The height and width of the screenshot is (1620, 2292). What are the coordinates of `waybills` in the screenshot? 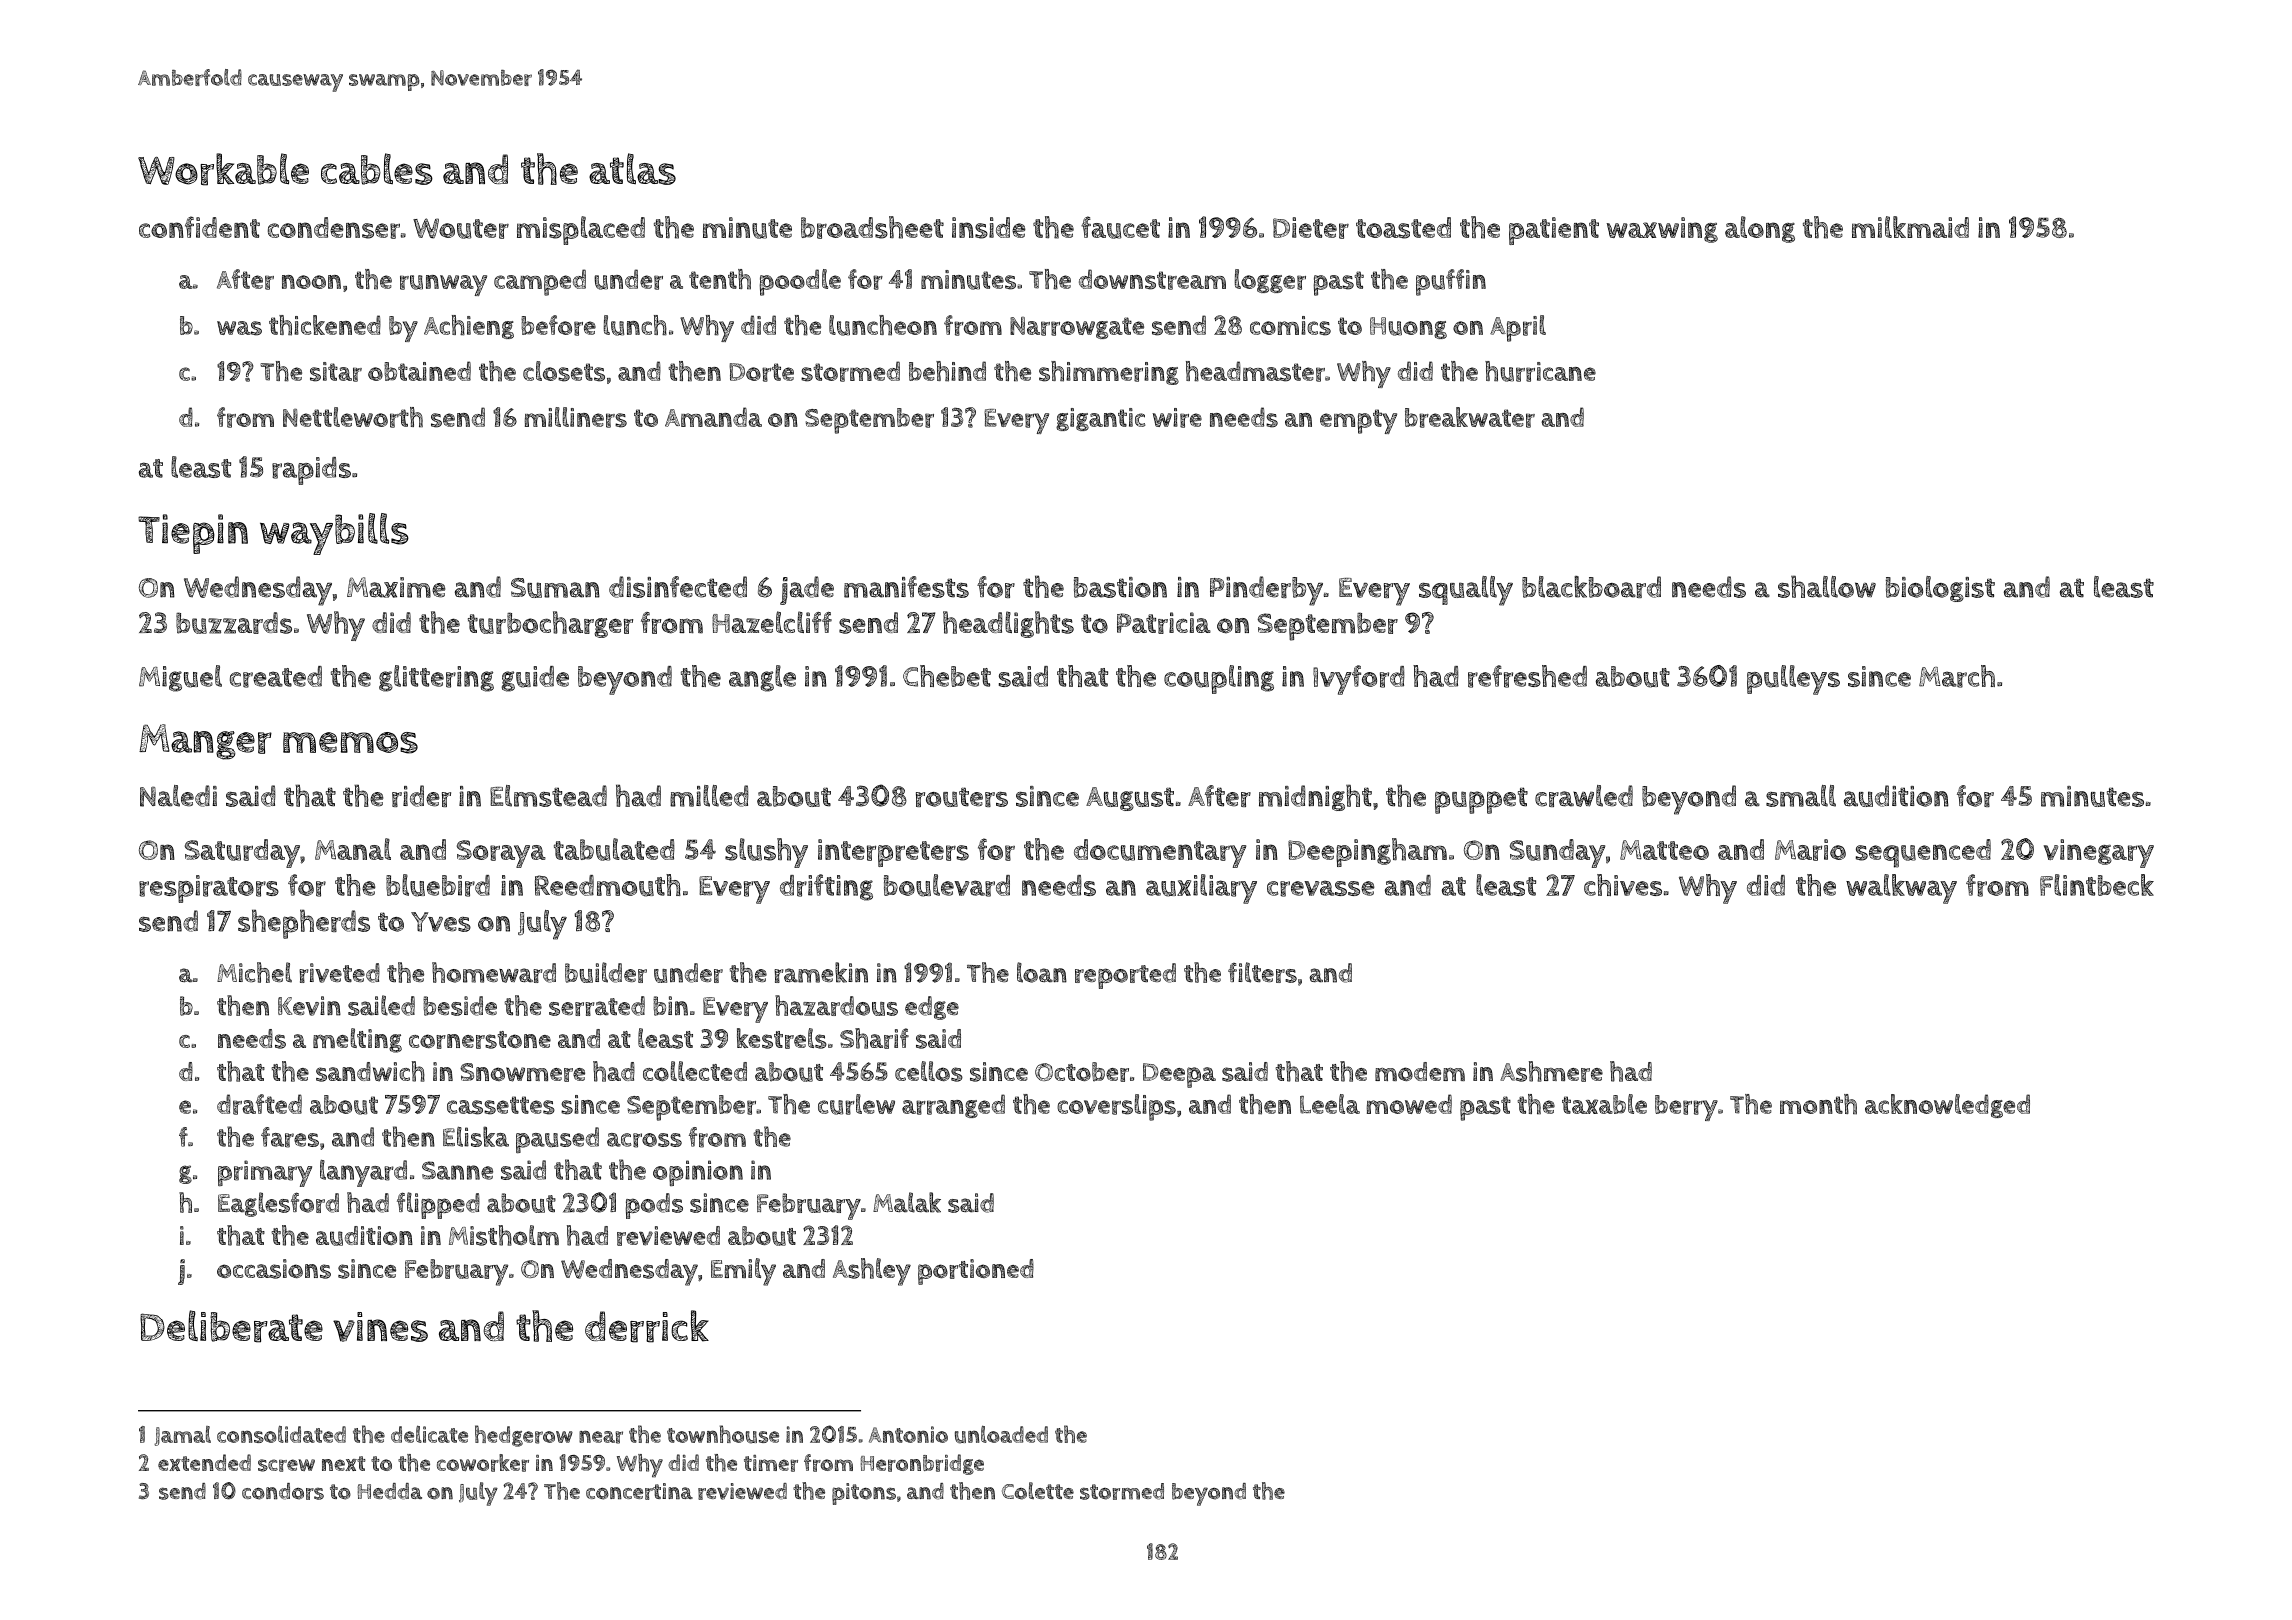 It's located at (334, 534).
